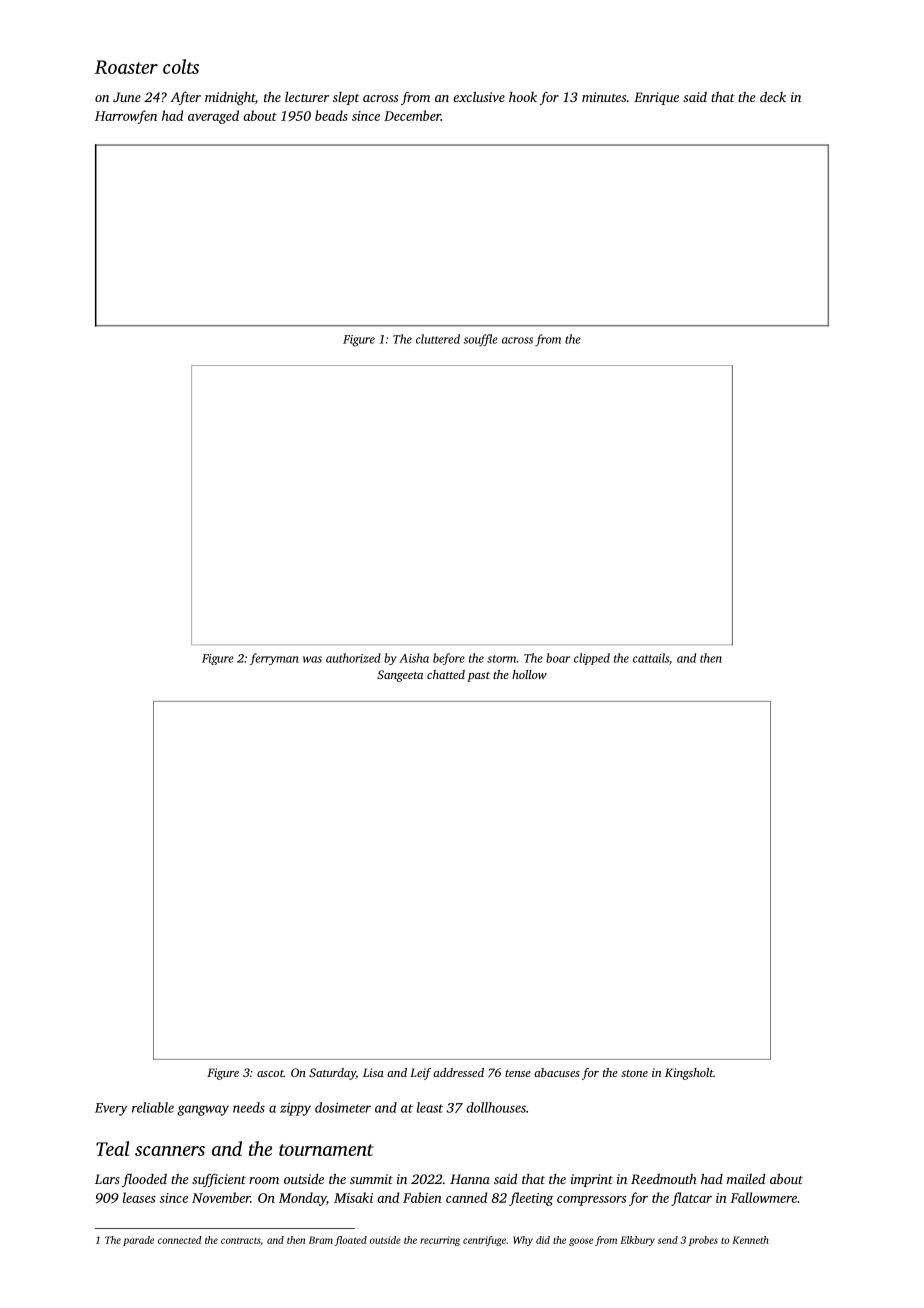  Describe the element at coordinates (213, 117) in the document. I see `averaged` at that location.
